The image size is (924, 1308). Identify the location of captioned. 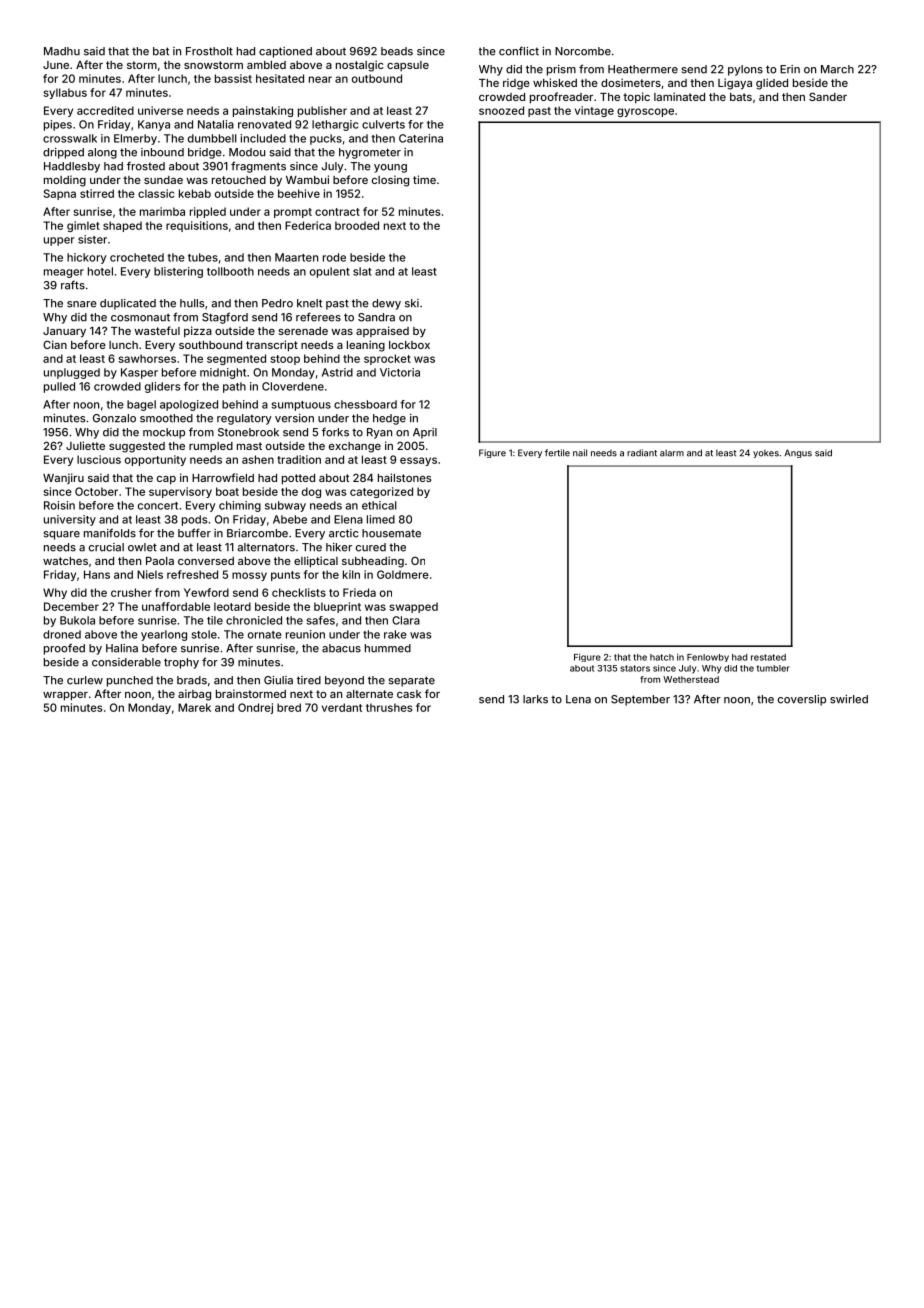
(285, 52).
